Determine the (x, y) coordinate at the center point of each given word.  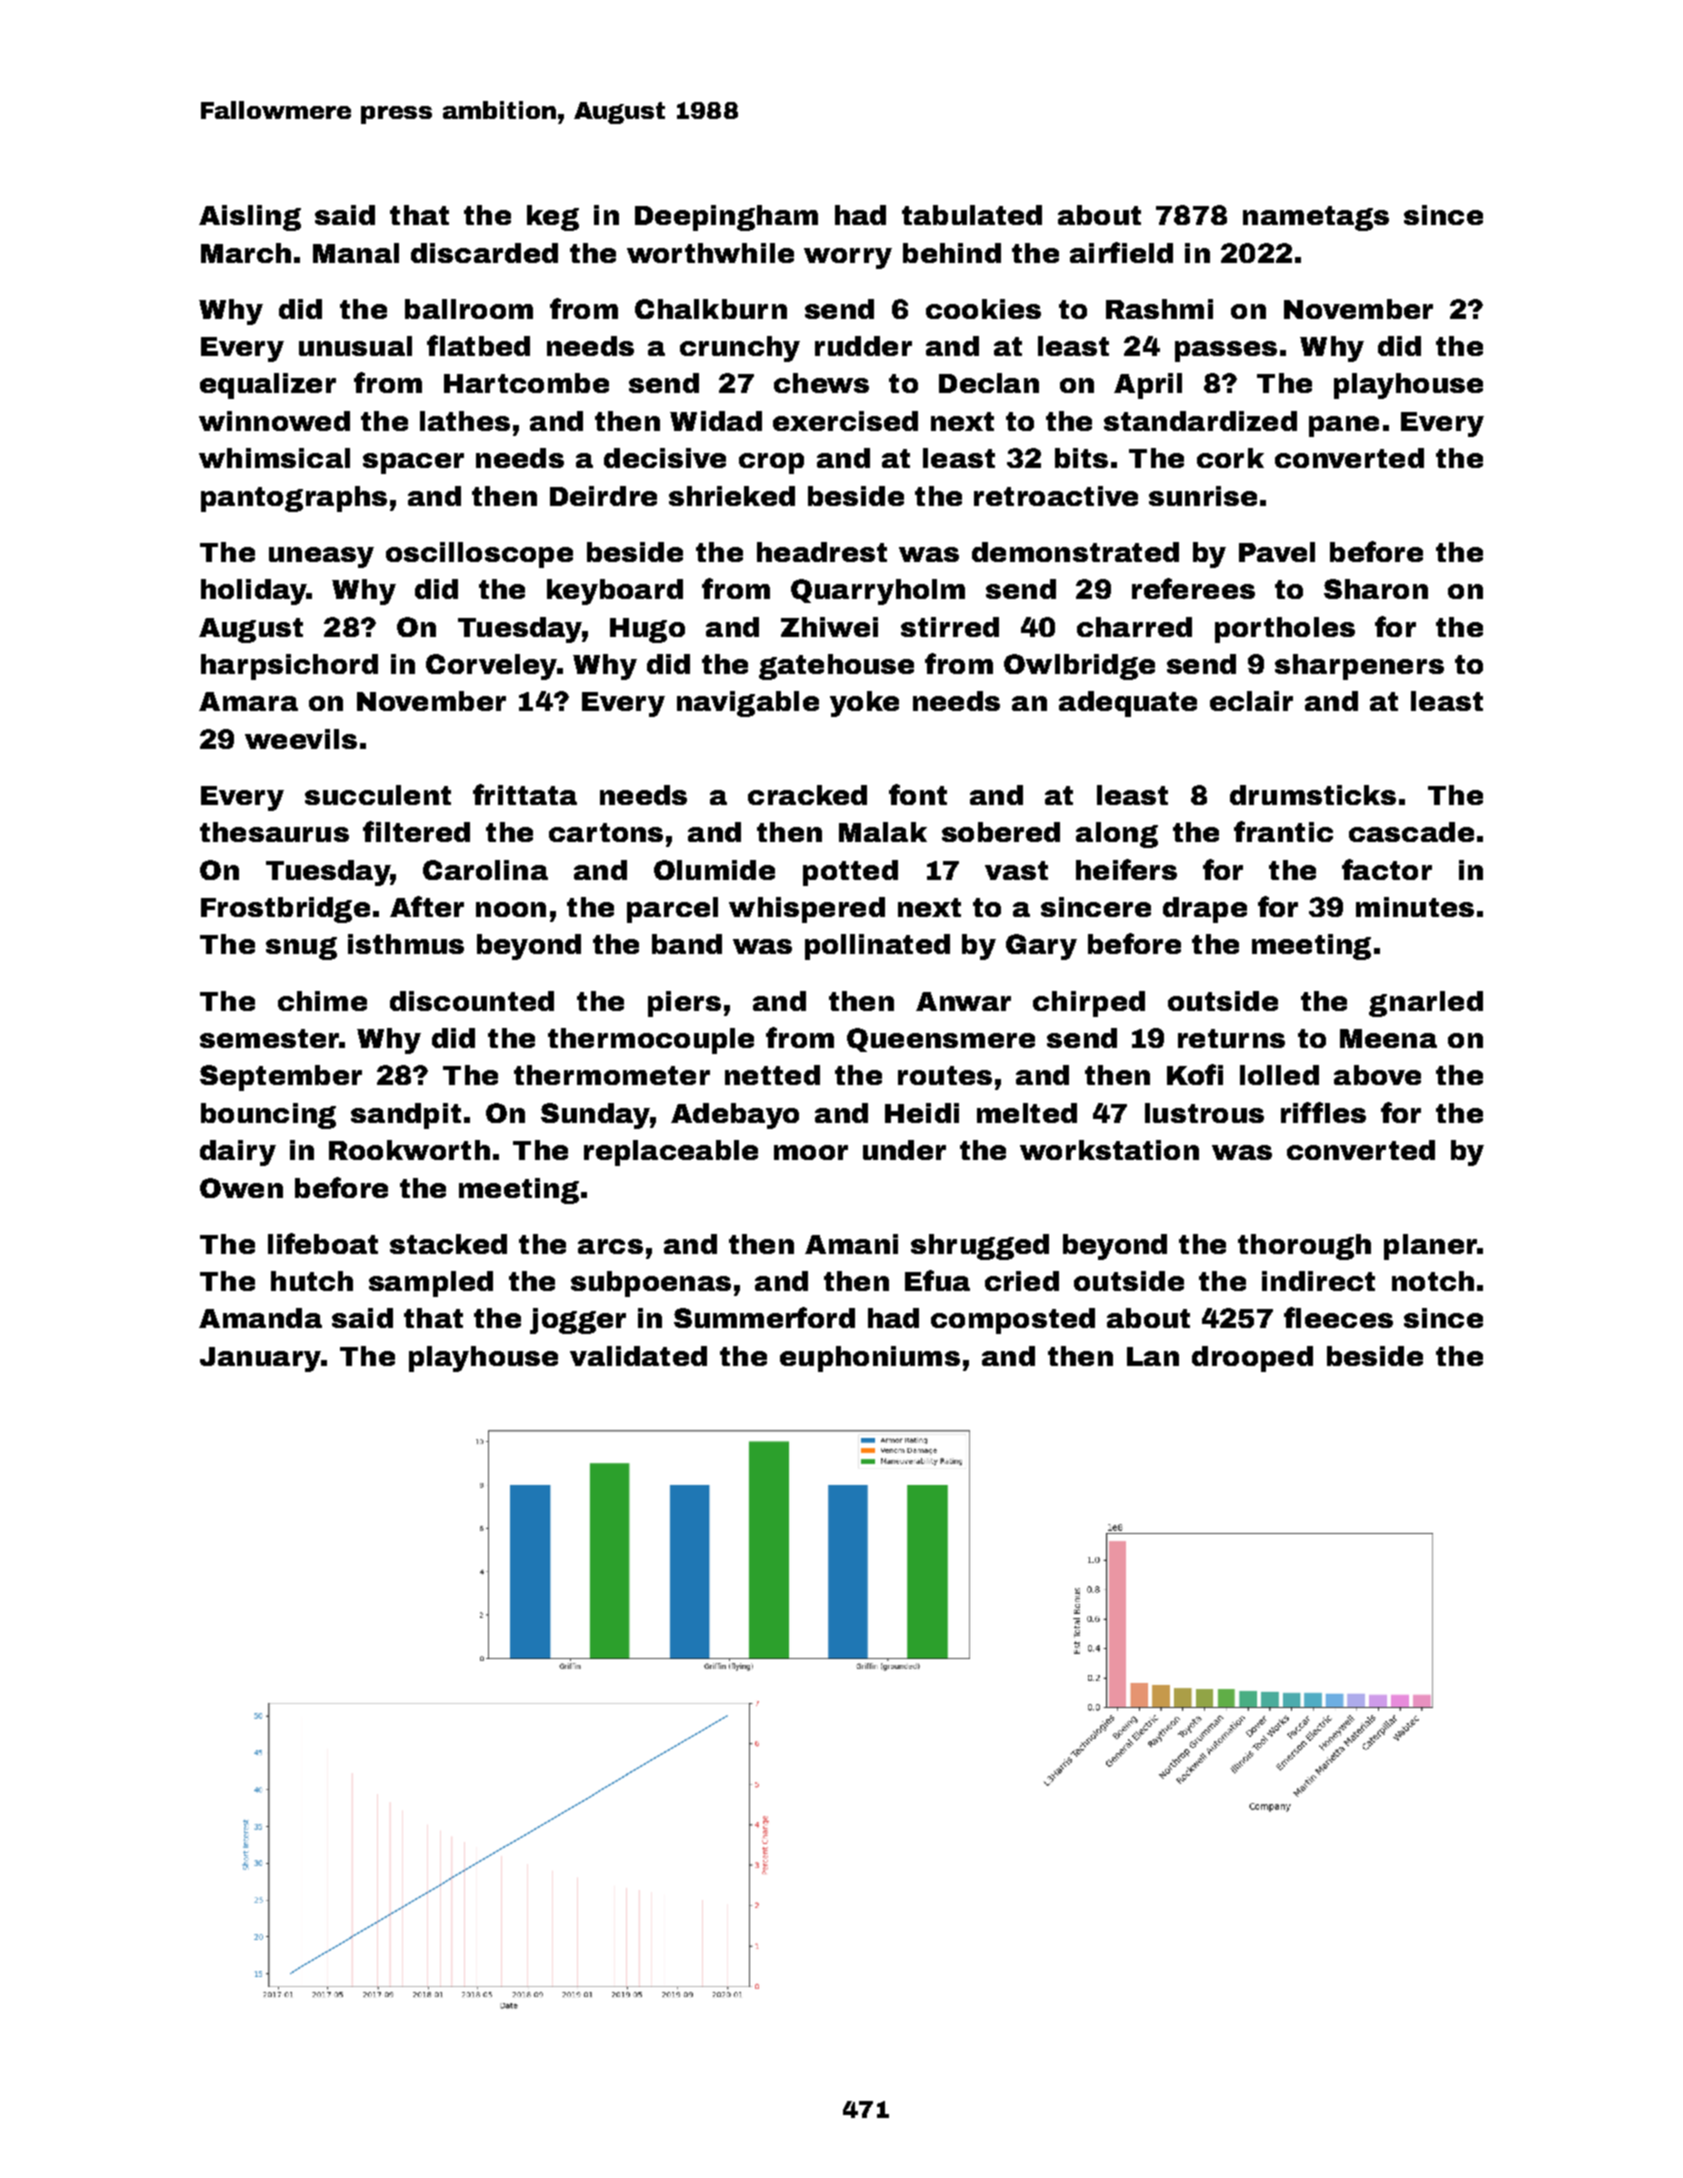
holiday (254, 592)
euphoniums (870, 1359)
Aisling (250, 218)
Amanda (260, 1318)
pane (1344, 426)
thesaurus (274, 832)
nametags (1316, 218)
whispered (807, 910)
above (1377, 1075)
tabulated (972, 215)
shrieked (732, 496)
